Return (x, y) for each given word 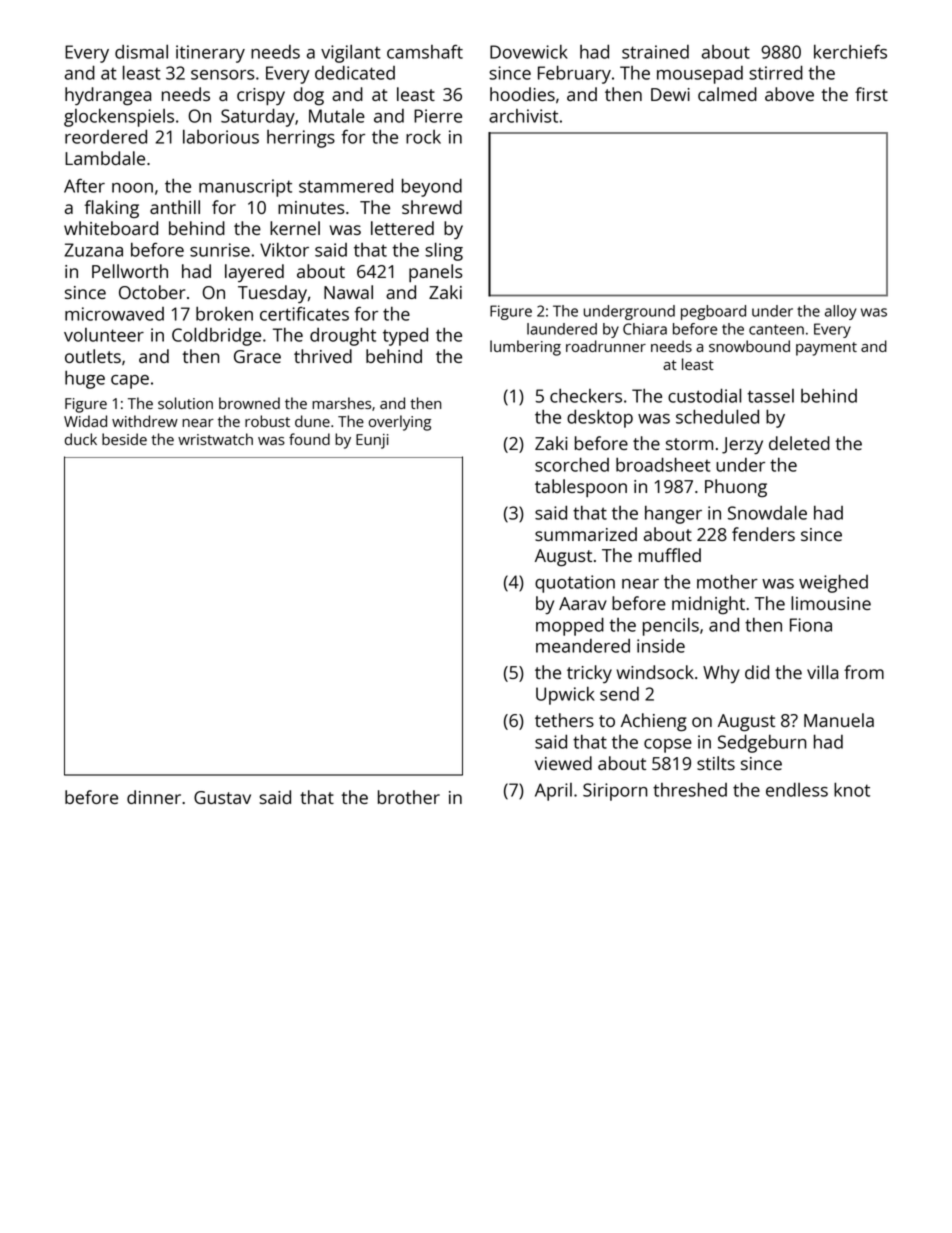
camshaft (425, 51)
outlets (93, 356)
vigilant (351, 54)
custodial (704, 395)
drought (343, 336)
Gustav (222, 797)
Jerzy (742, 445)
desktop (600, 418)
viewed (563, 763)
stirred (776, 72)
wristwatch (215, 439)
